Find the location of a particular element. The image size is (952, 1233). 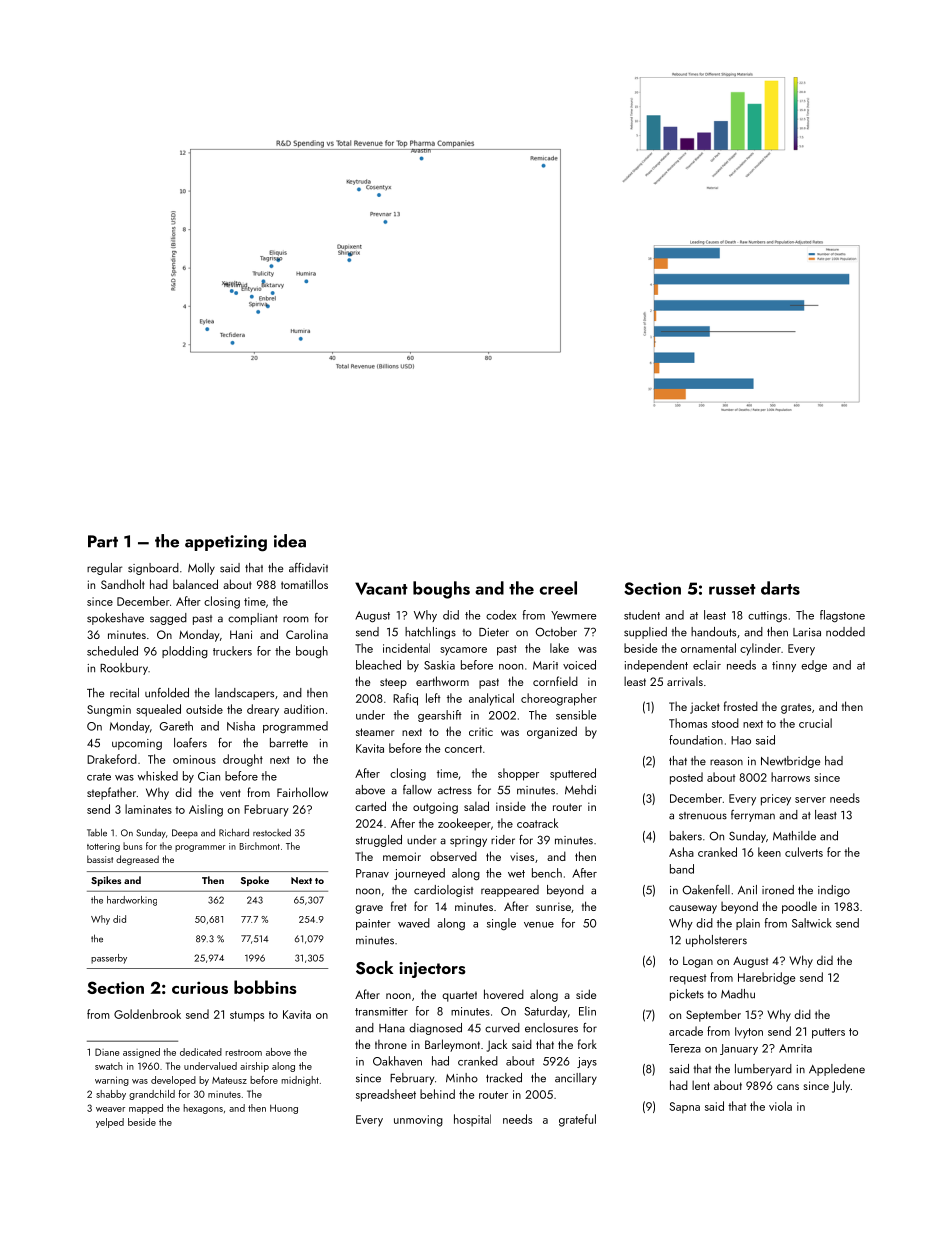

vent is located at coordinates (230, 793).
